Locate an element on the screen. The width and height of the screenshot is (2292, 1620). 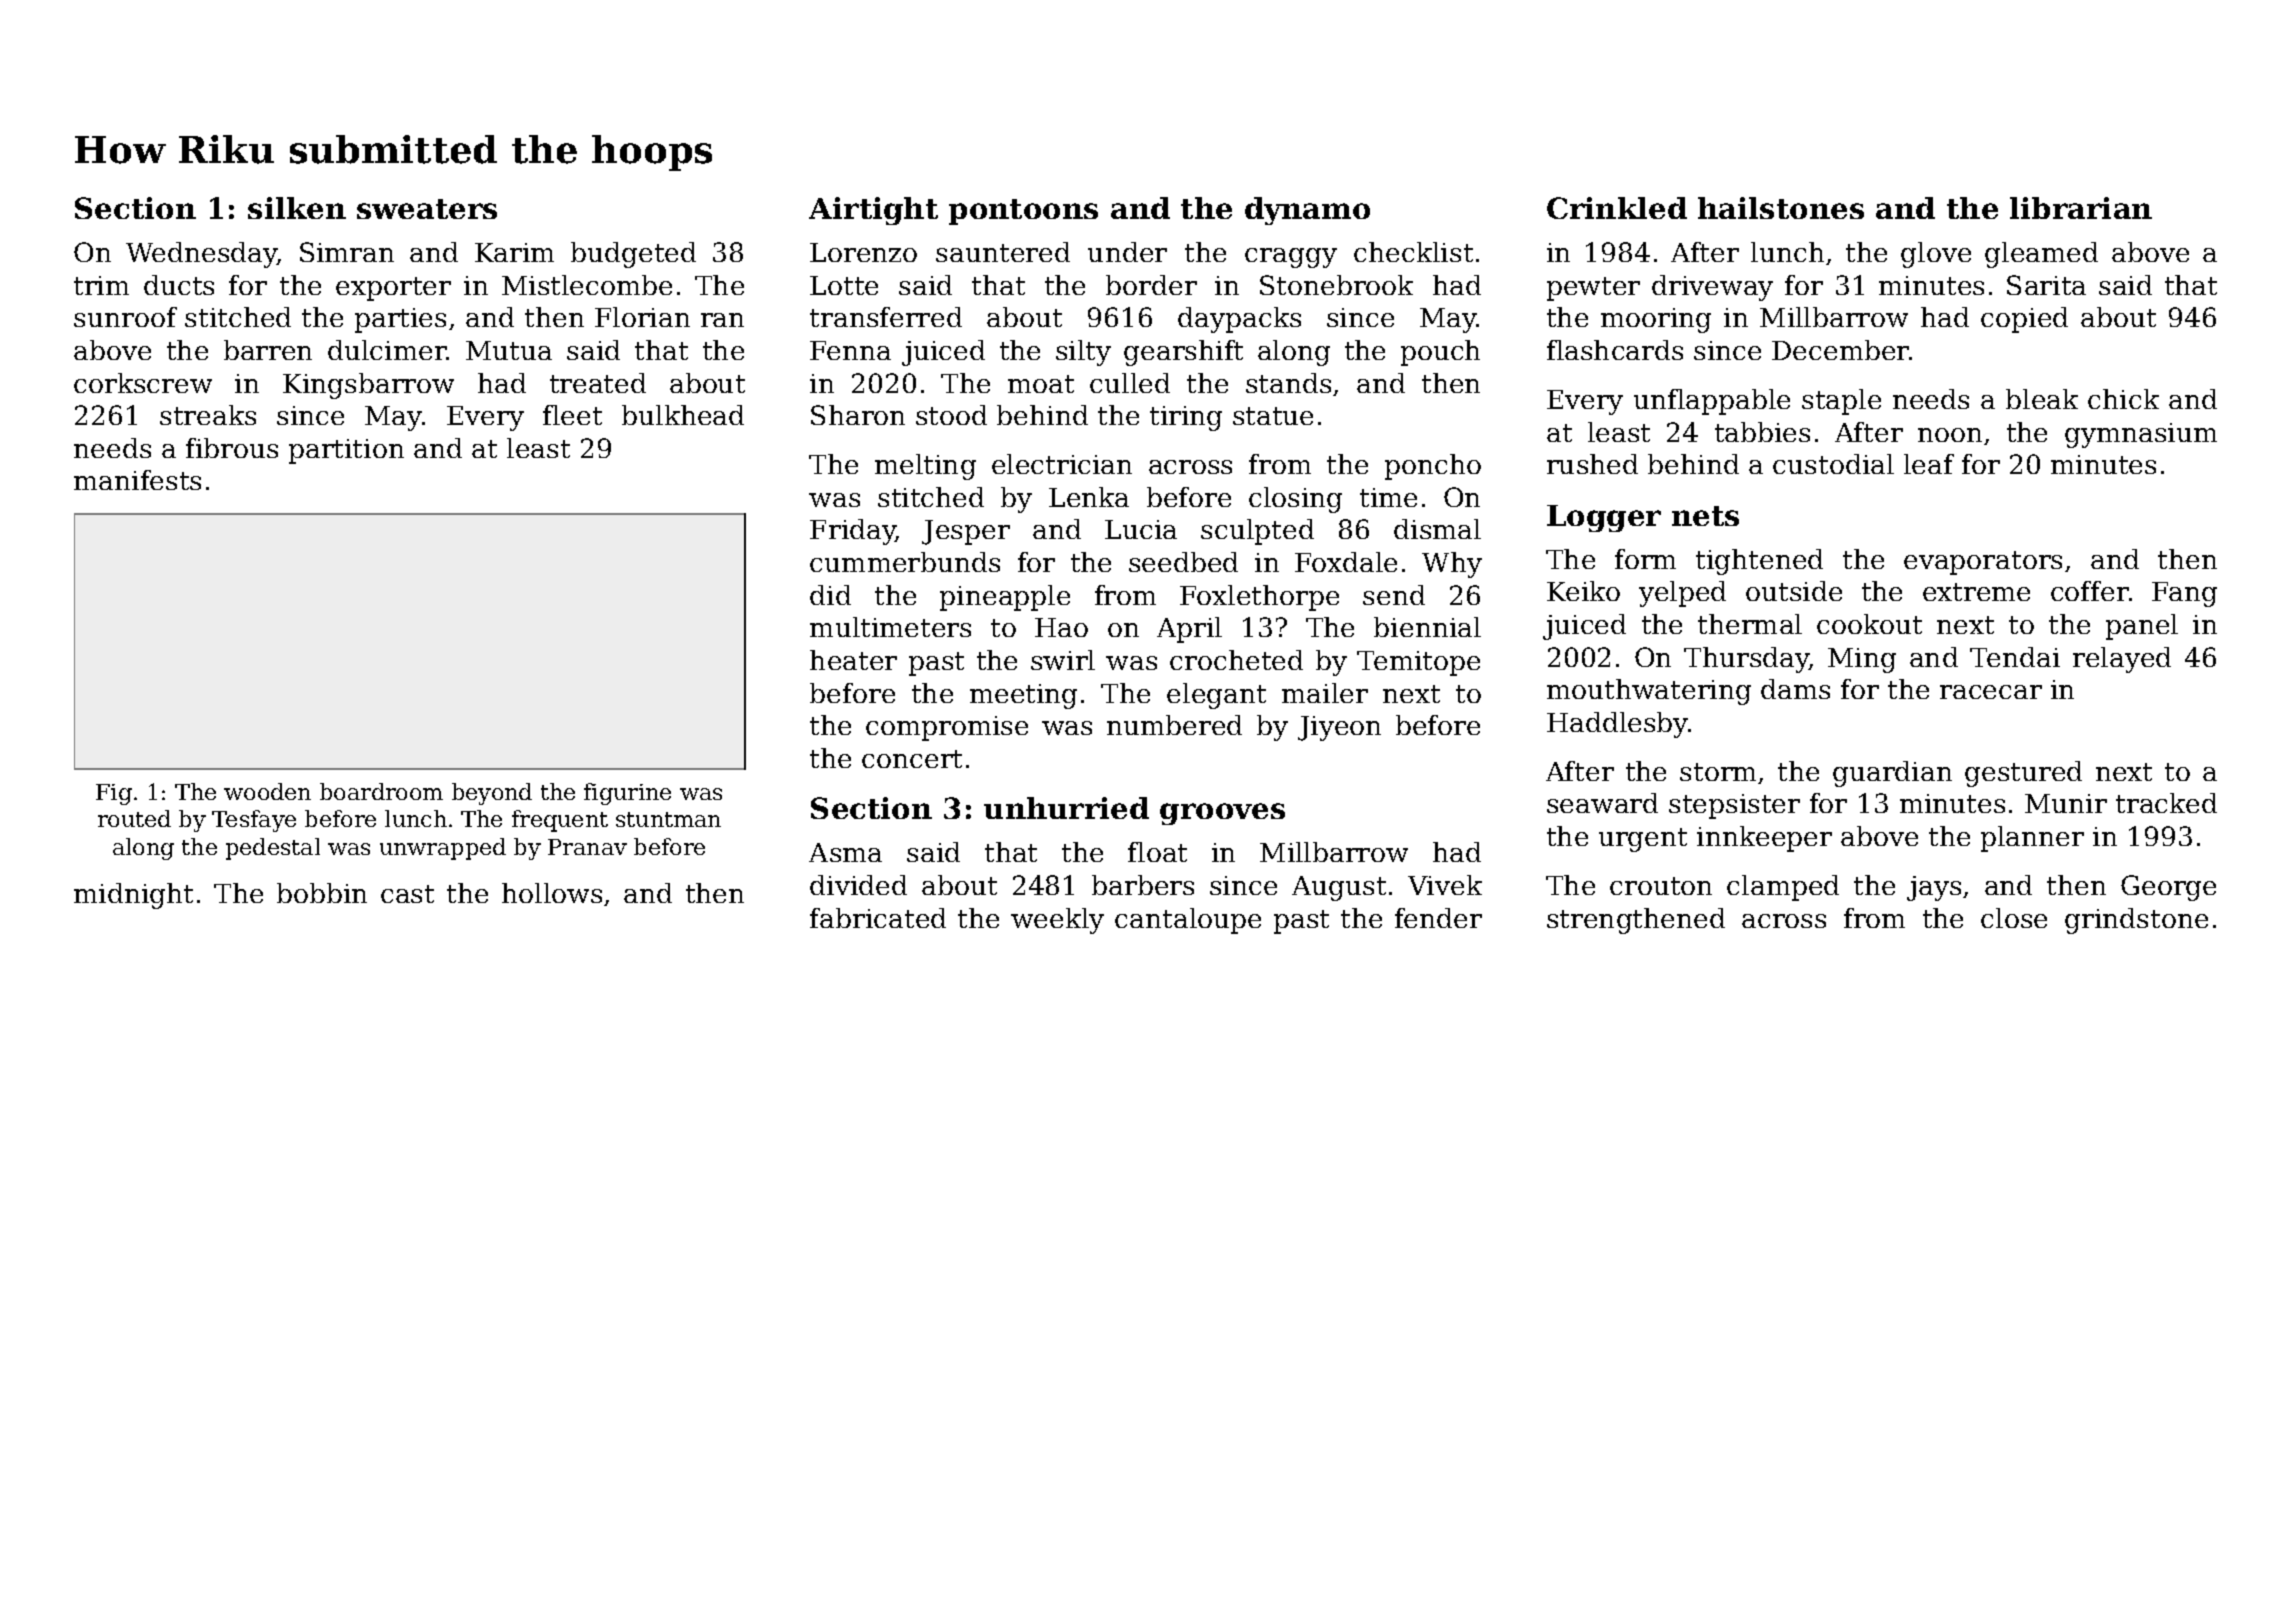
fender is located at coordinates (1438, 918).
